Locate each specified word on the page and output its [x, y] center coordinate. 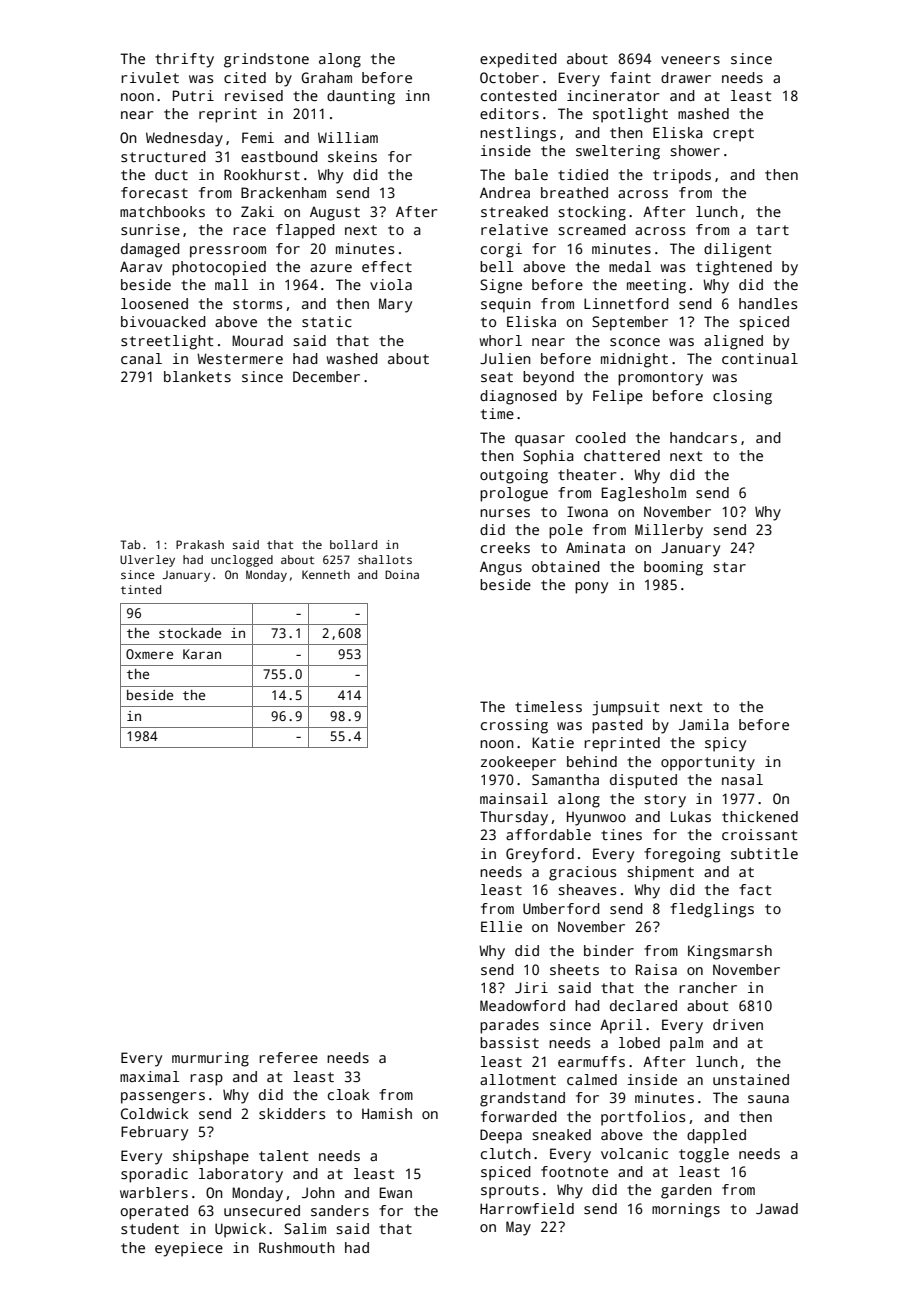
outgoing [514, 476]
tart [772, 230]
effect [387, 266]
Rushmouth [297, 1247]
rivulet [150, 77]
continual [760, 358]
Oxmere [149, 654]
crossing [514, 726]
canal [141, 358]
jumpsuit [625, 708]
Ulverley [147, 561]
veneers [690, 60]
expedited [518, 60]
